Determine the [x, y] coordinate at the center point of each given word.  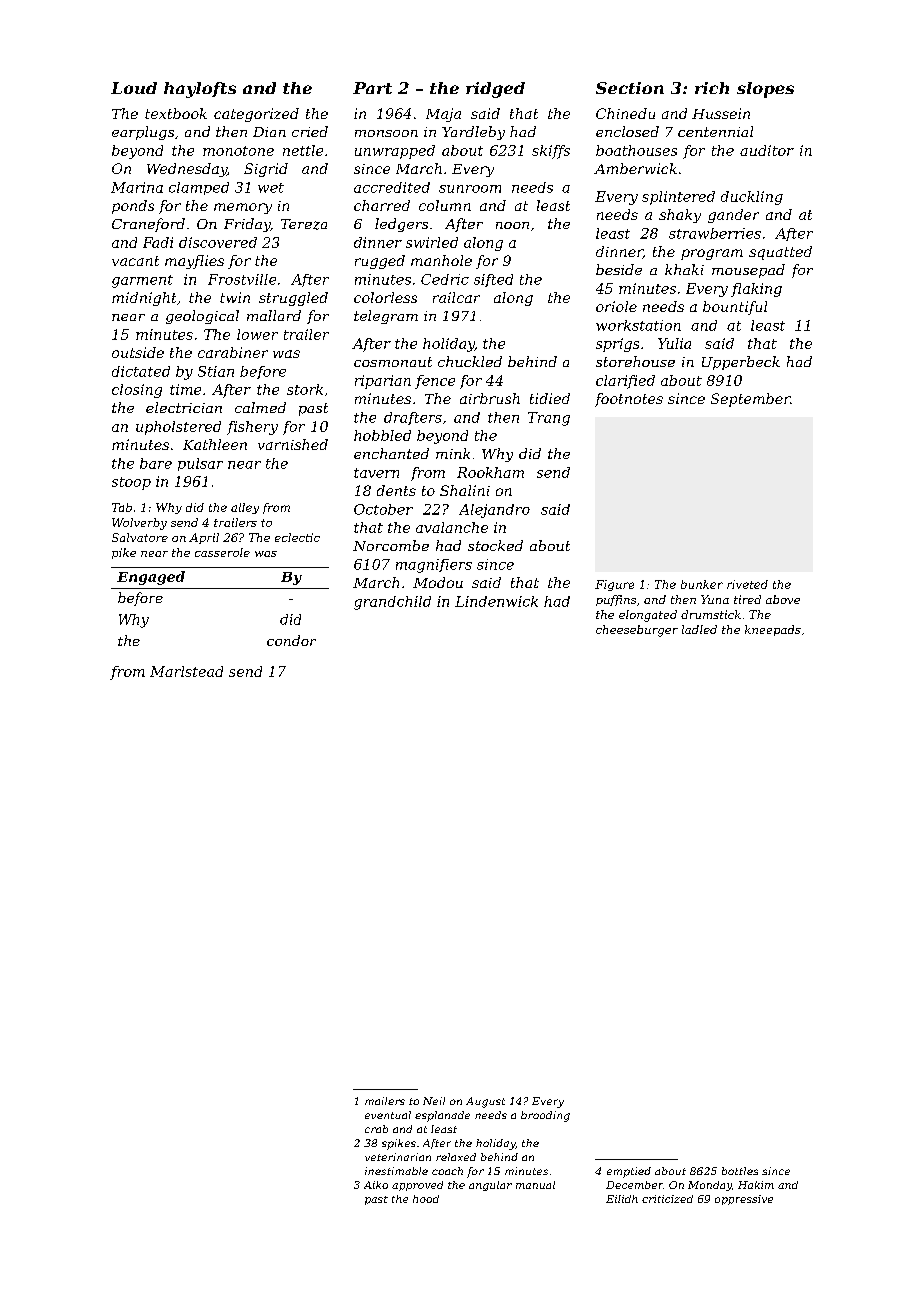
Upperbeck [741, 363]
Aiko [376, 1185]
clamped [199, 188]
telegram [386, 317]
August [485, 1102]
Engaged [151, 578]
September [750, 400]
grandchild [392, 603]
